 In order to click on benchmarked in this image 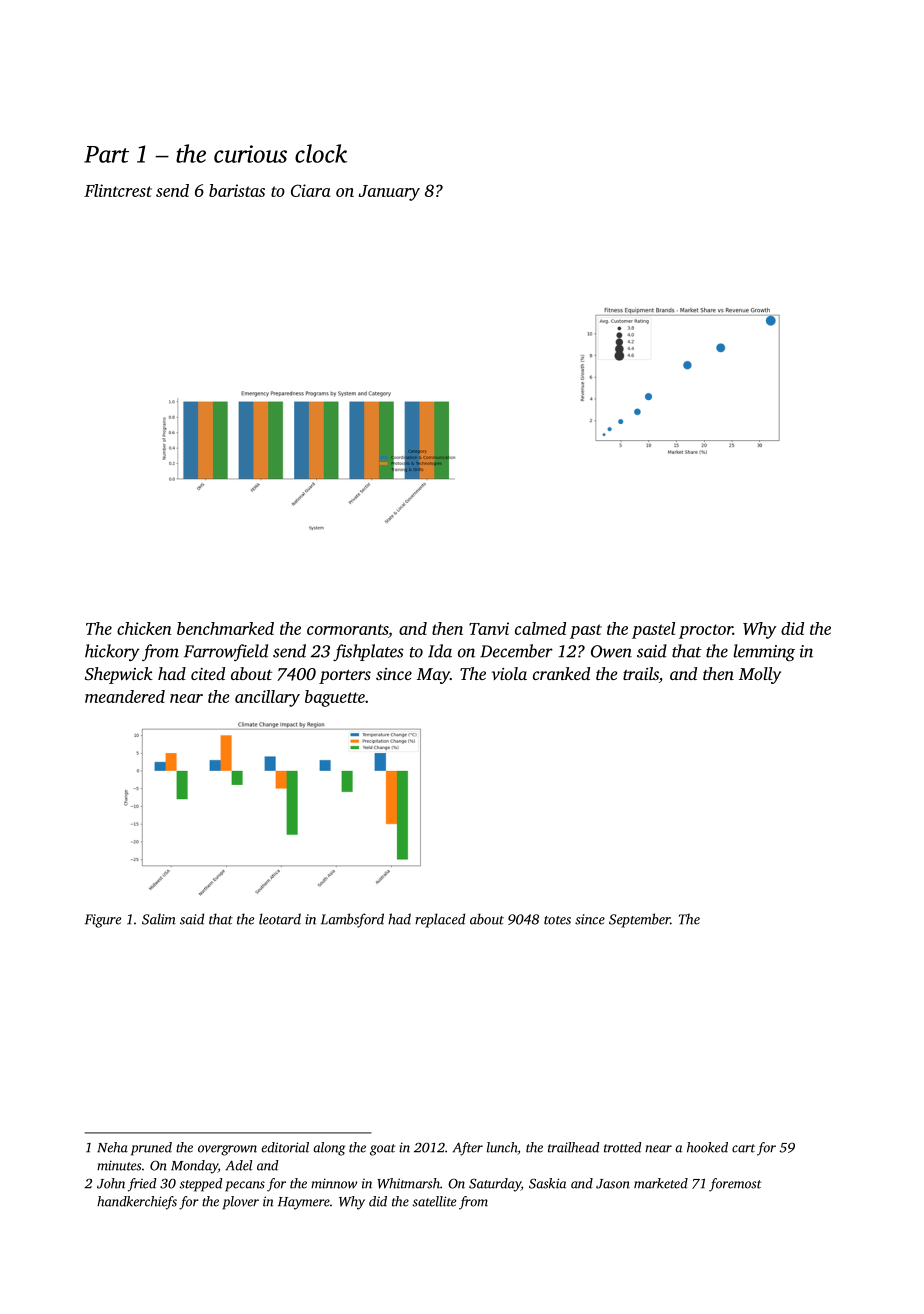, I will do `click(225, 628)`.
